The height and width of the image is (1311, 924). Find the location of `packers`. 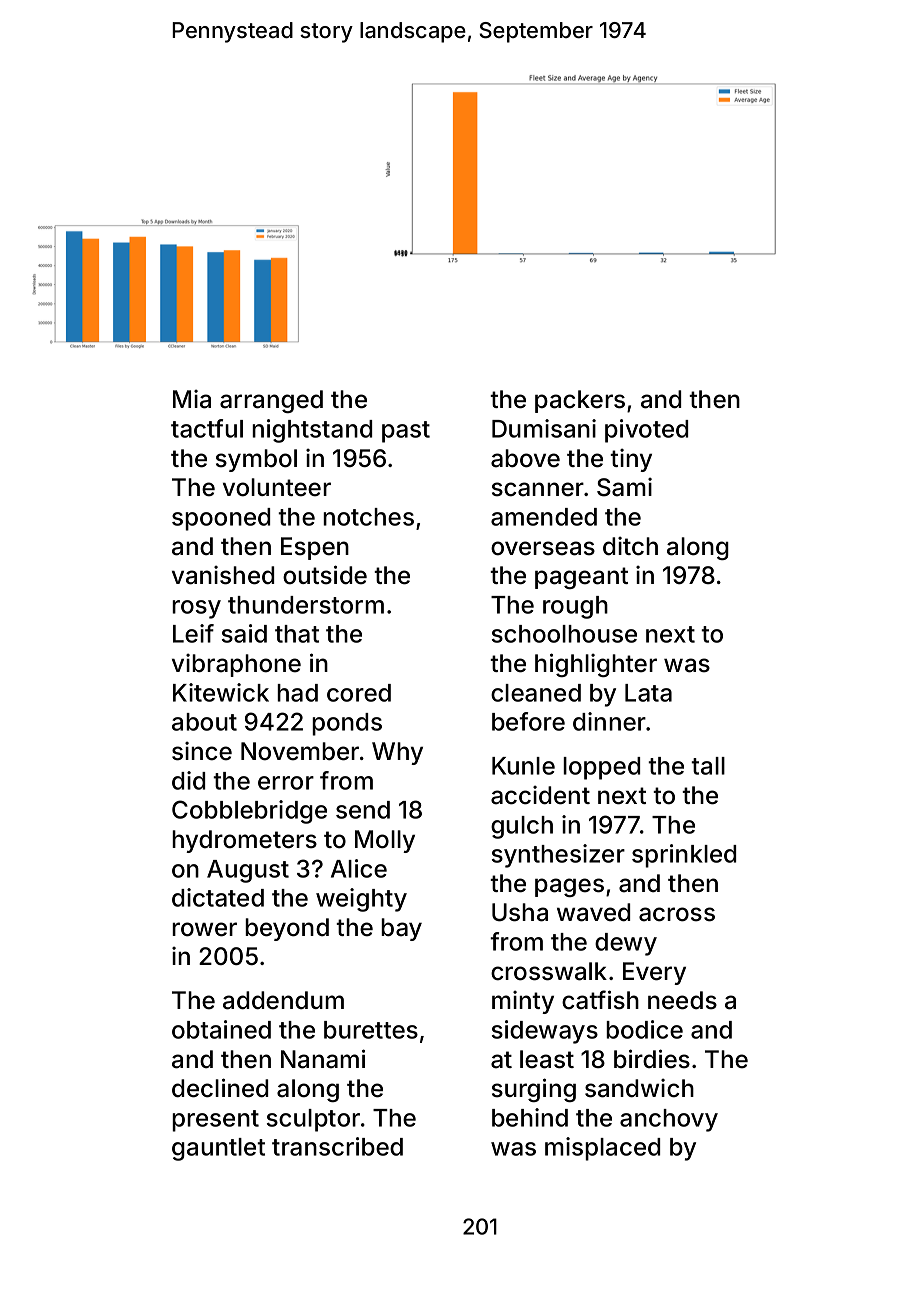

packers is located at coordinates (580, 401).
